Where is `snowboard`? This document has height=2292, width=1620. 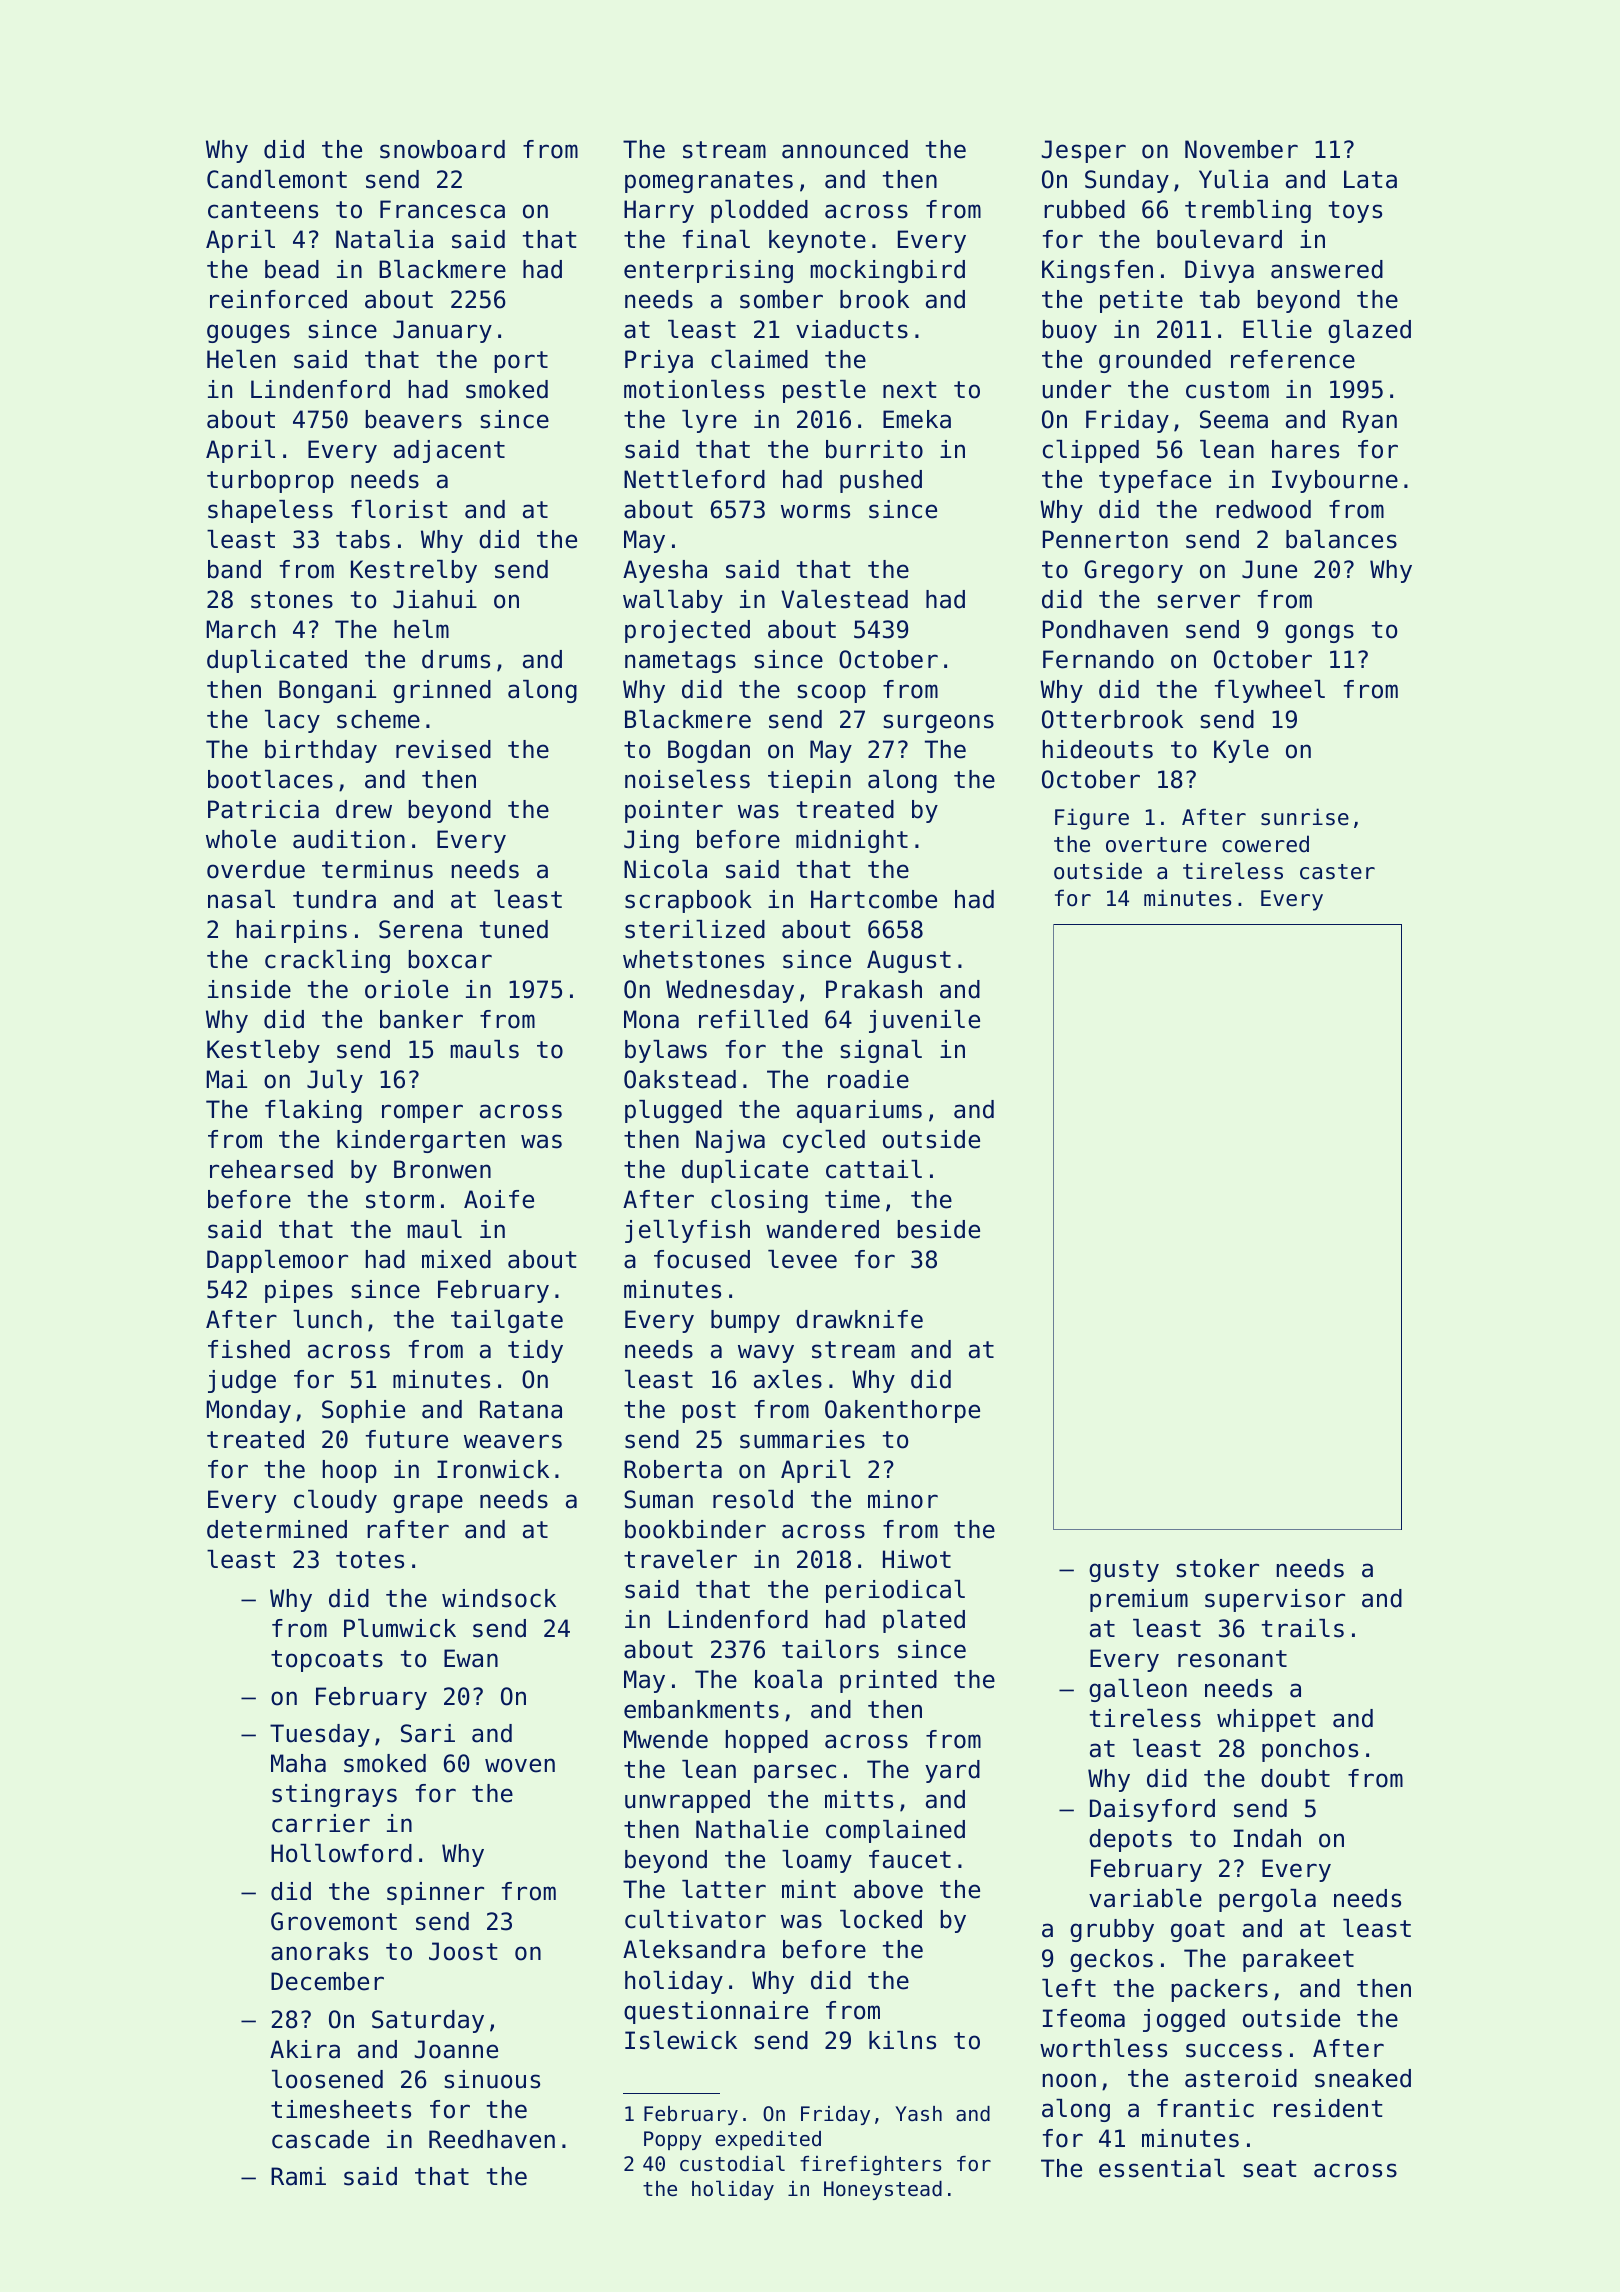
snowboard is located at coordinates (442, 149).
